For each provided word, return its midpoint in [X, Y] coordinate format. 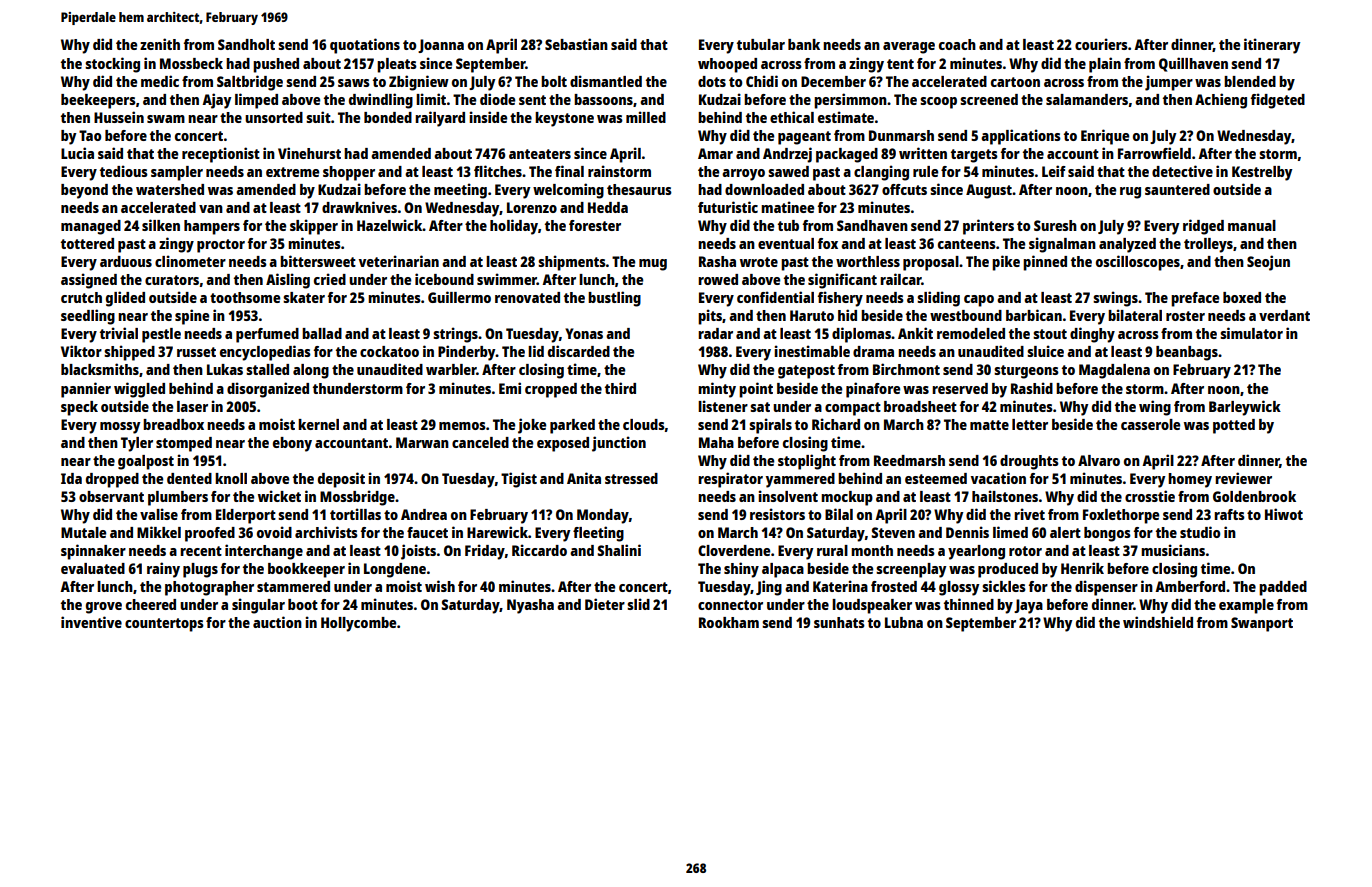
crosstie [1150, 496]
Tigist [519, 480]
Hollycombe [358, 624]
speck [79, 408]
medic [160, 81]
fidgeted [1277, 101]
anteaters [540, 154]
